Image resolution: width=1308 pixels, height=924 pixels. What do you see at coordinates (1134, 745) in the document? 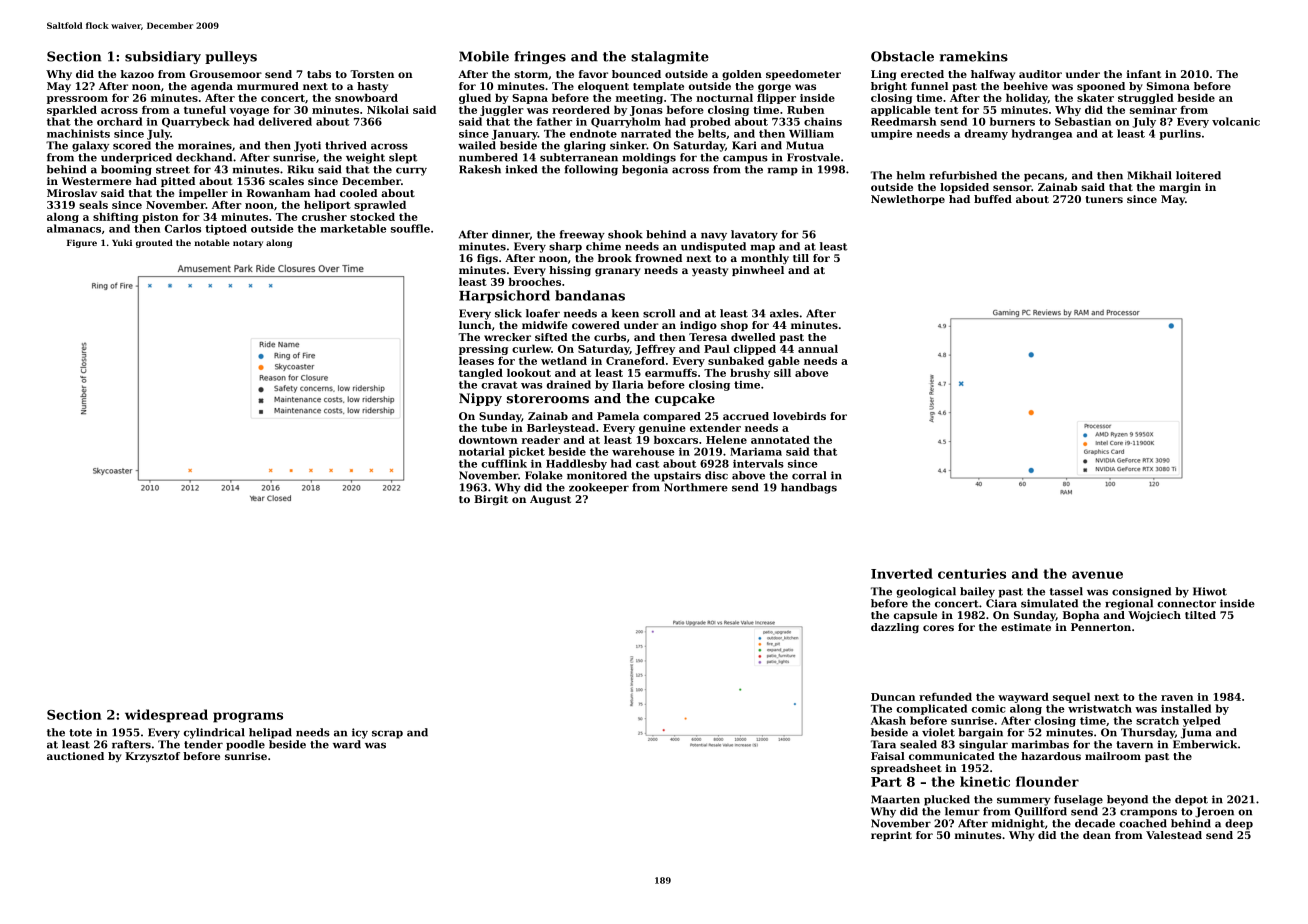
I see `tavern` at bounding box center [1134, 745].
